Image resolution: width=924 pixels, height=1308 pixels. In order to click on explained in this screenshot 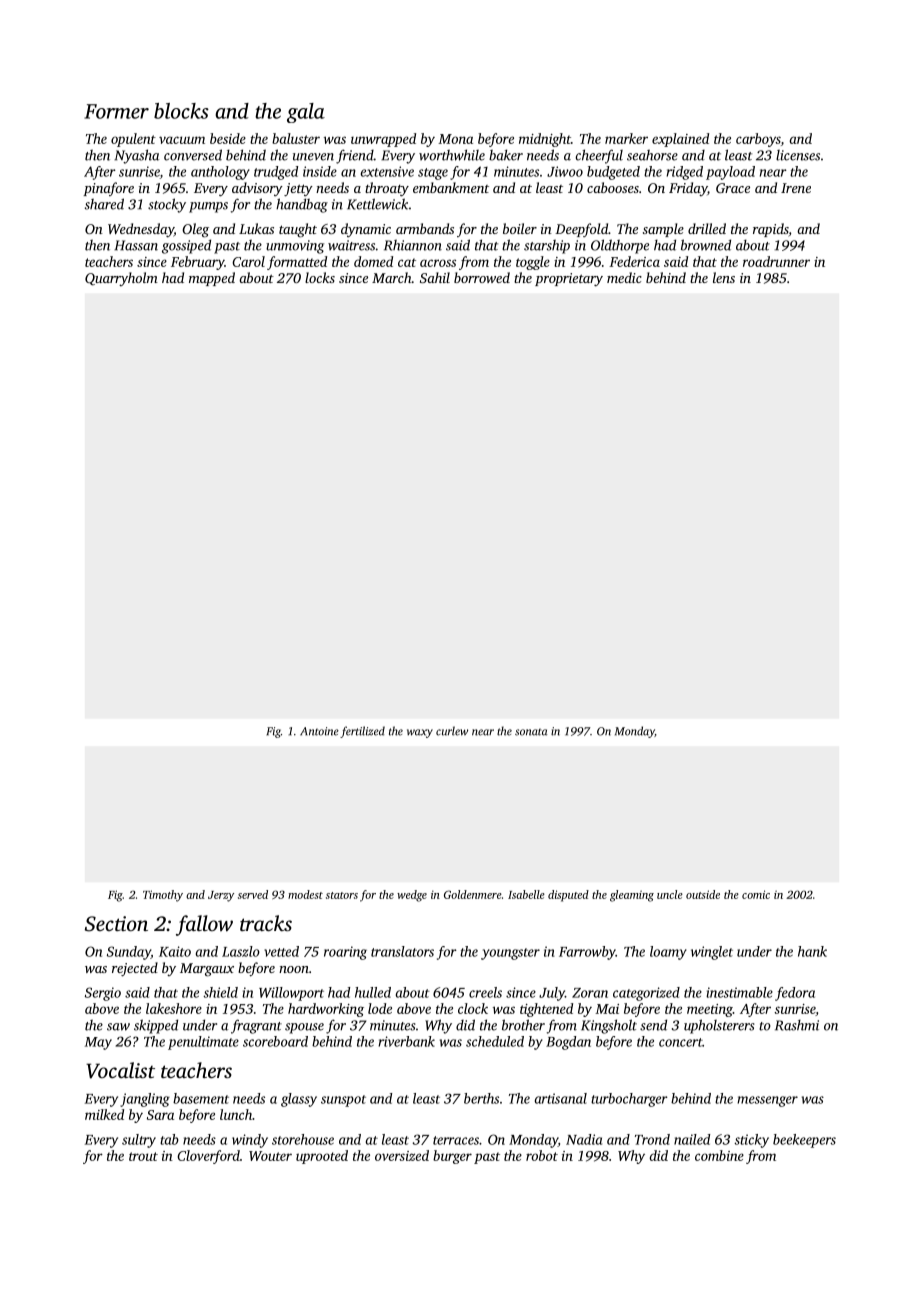, I will do `click(680, 140)`.
